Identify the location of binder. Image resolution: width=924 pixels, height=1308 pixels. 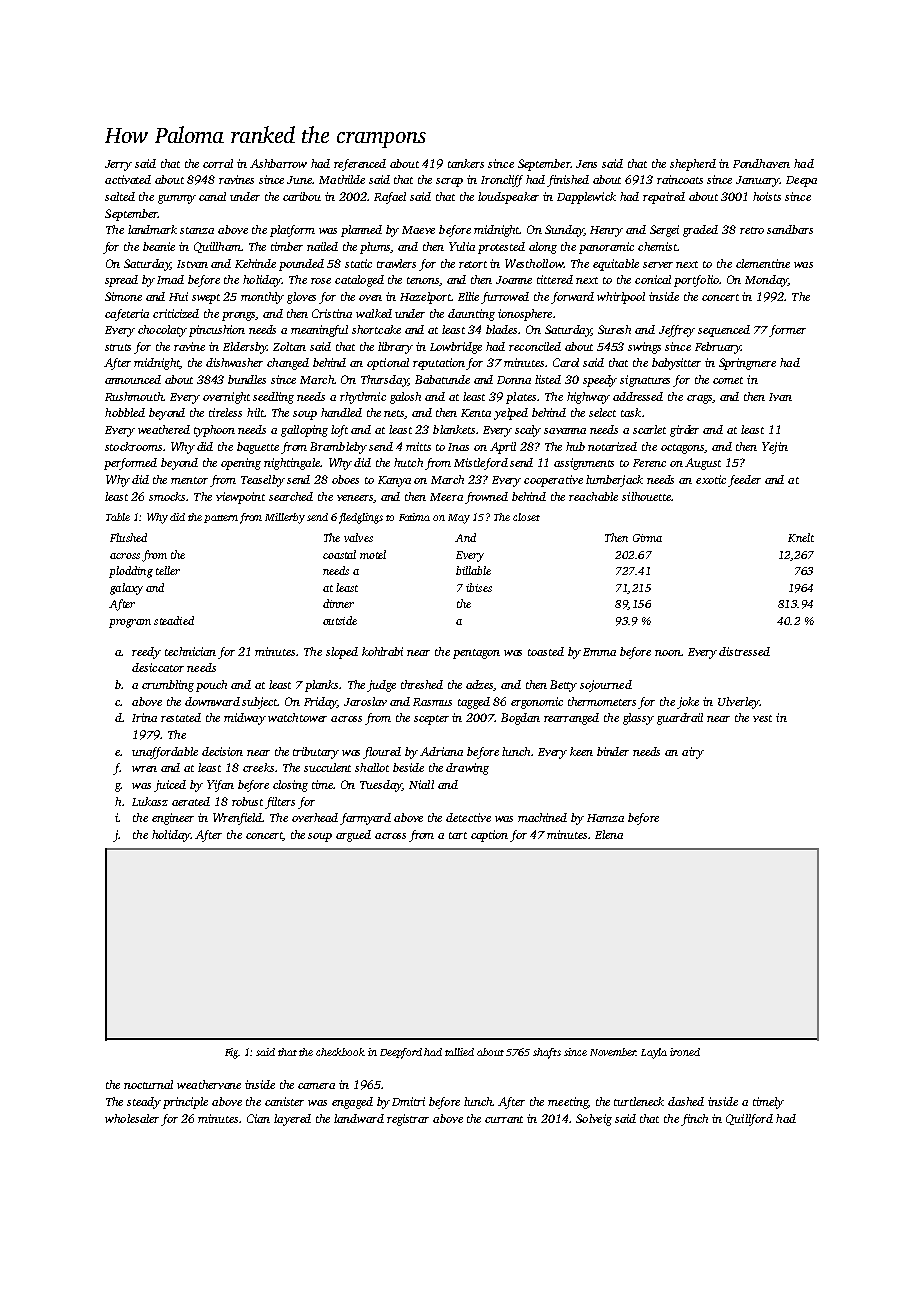
(613, 751).
